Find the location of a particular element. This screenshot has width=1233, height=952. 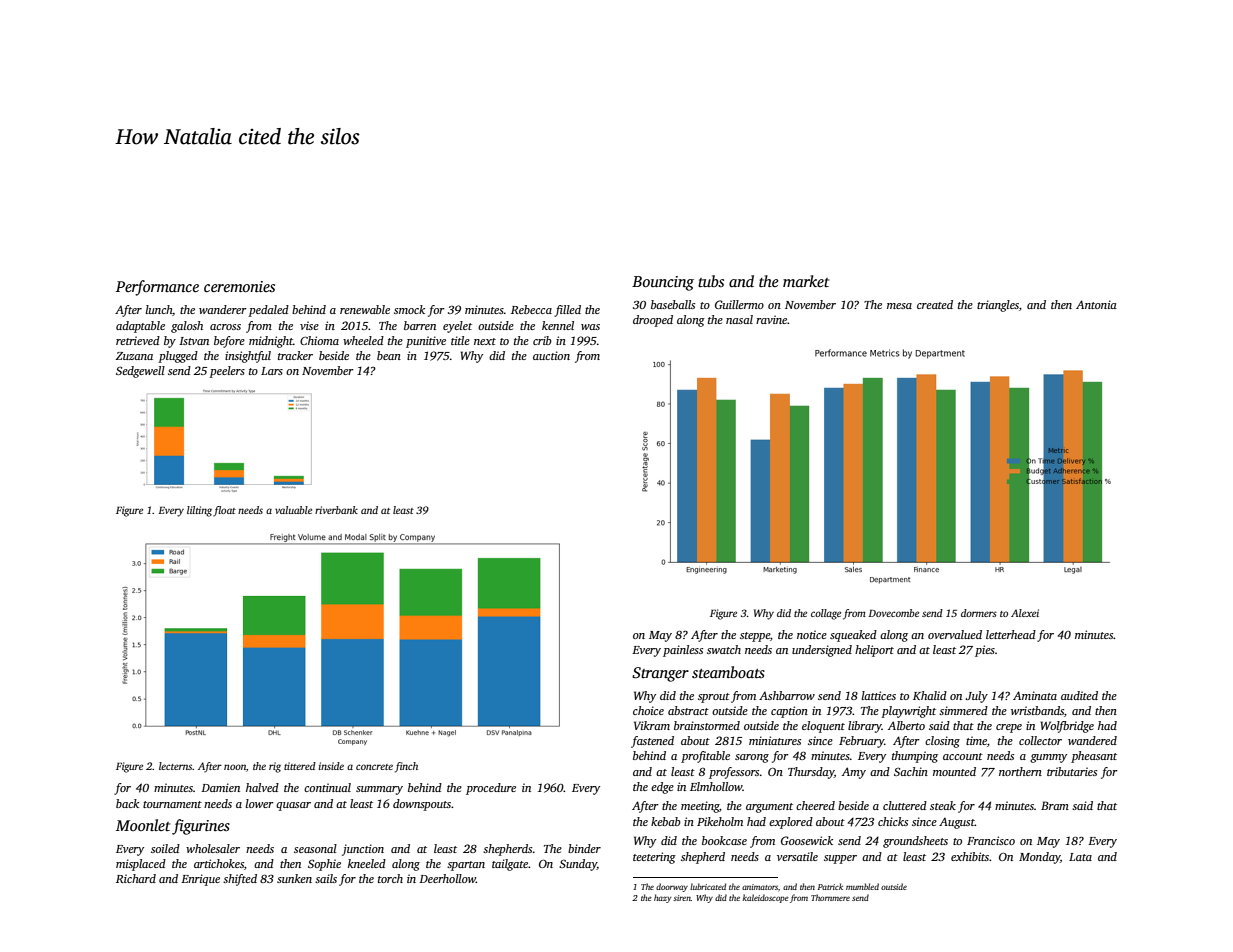

Alexei is located at coordinates (1025, 613).
